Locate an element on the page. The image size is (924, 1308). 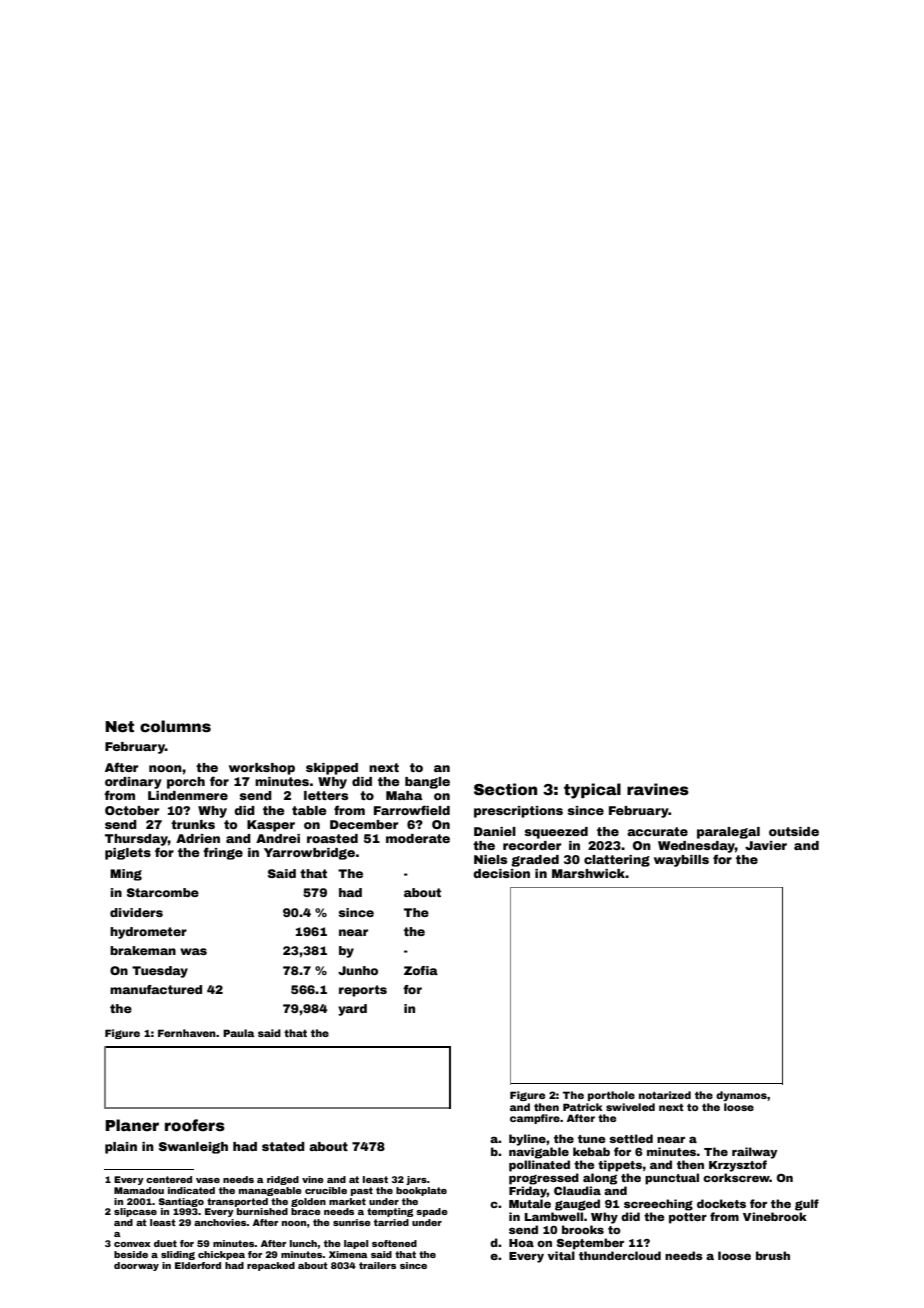
yard is located at coordinates (352, 1010).
